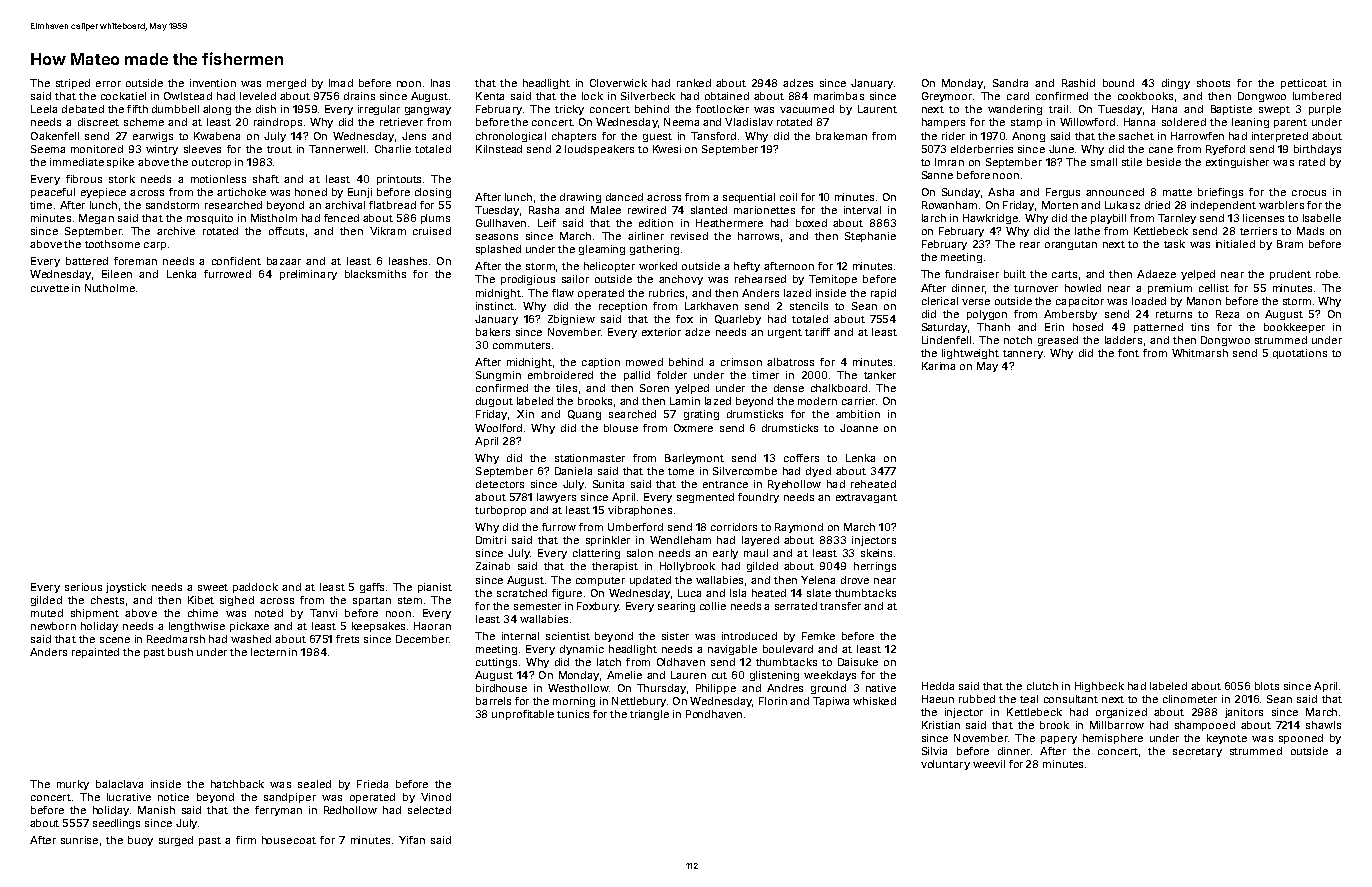 The image size is (1372, 887). I want to click on hatchback, so click(237, 784).
